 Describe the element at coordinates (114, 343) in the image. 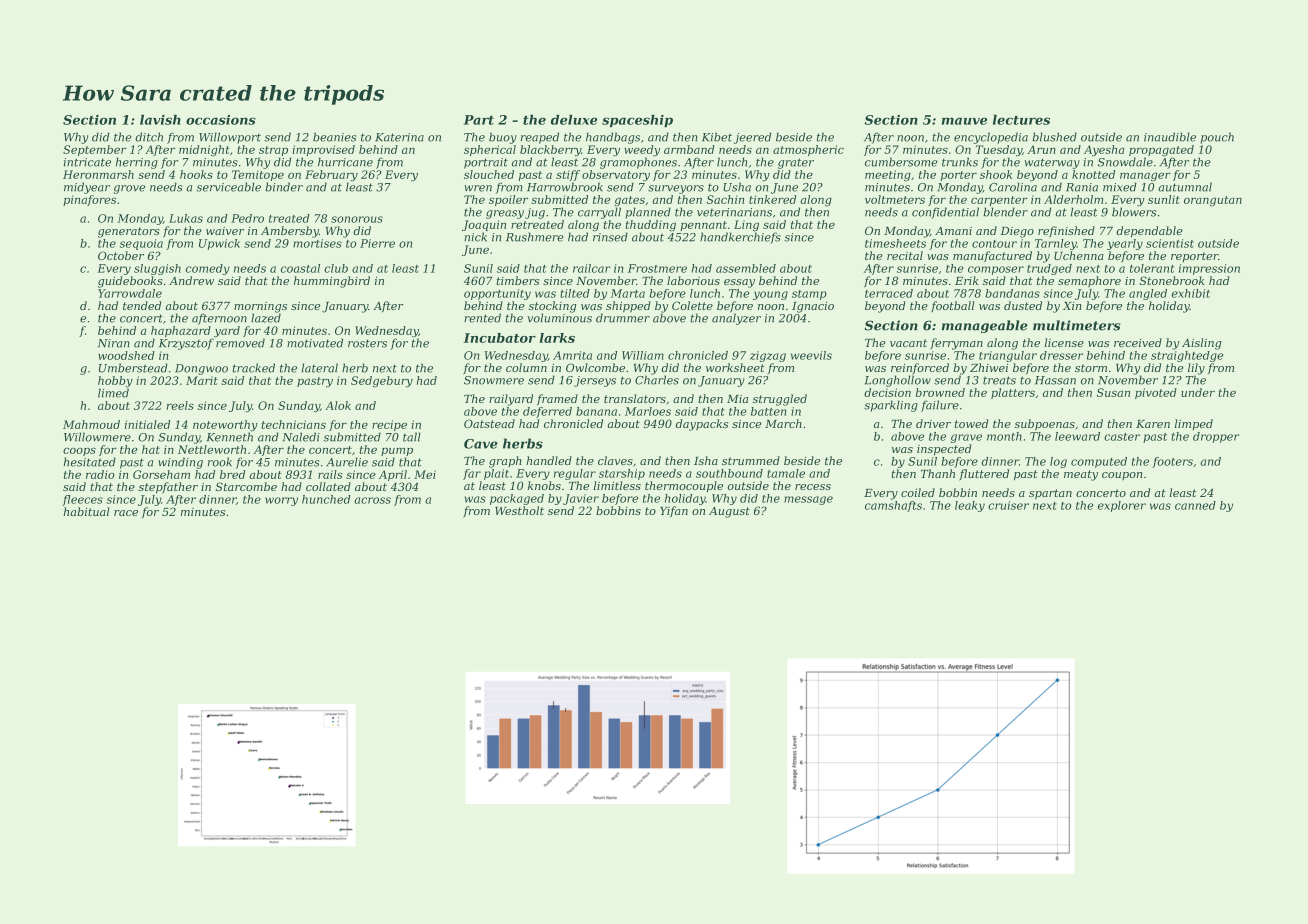

I see `Niran` at that location.
